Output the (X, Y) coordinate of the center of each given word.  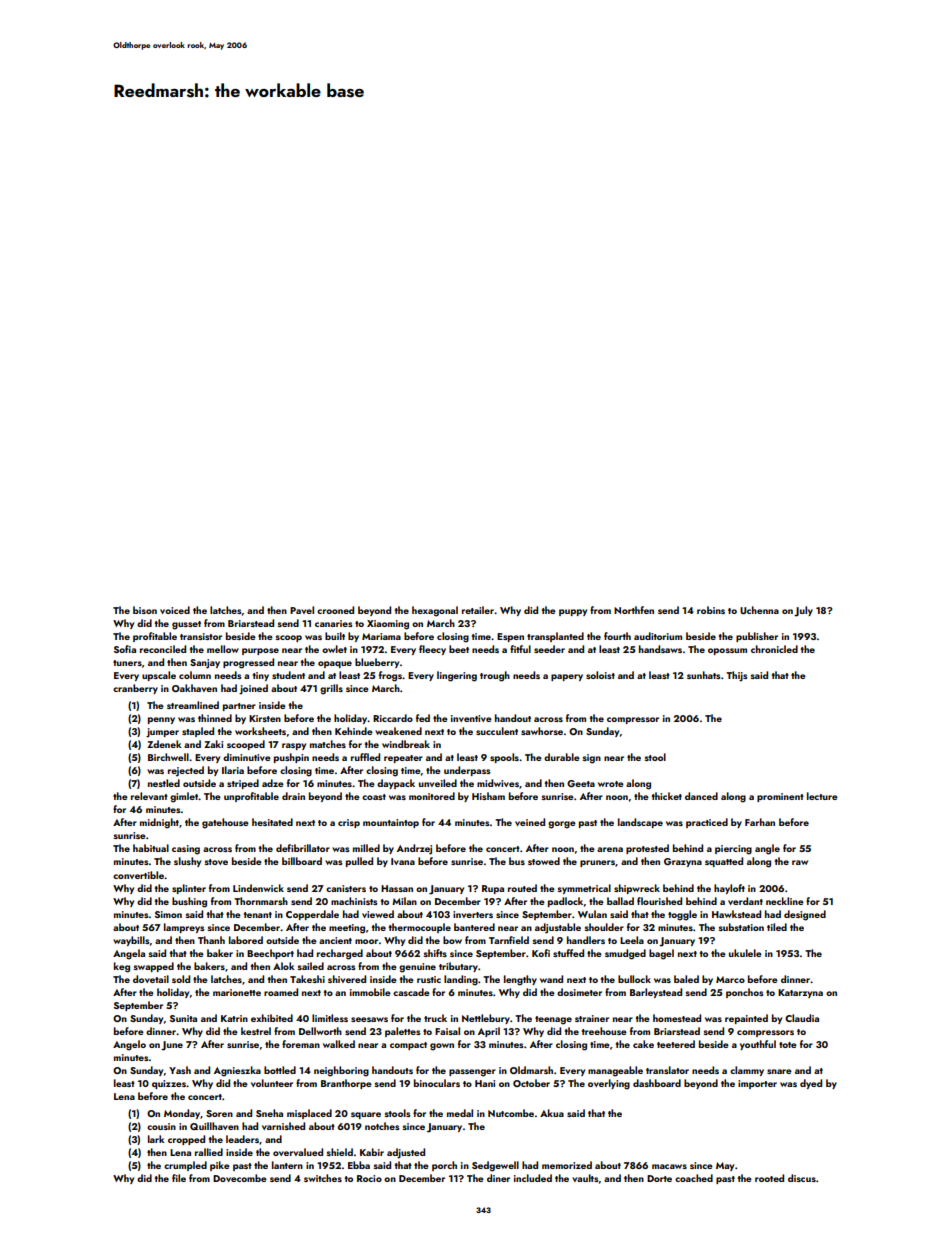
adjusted (406, 1153)
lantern (287, 1165)
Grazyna (683, 862)
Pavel (302, 610)
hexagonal (435, 611)
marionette (237, 992)
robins (711, 610)
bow (452, 940)
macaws (669, 1166)
